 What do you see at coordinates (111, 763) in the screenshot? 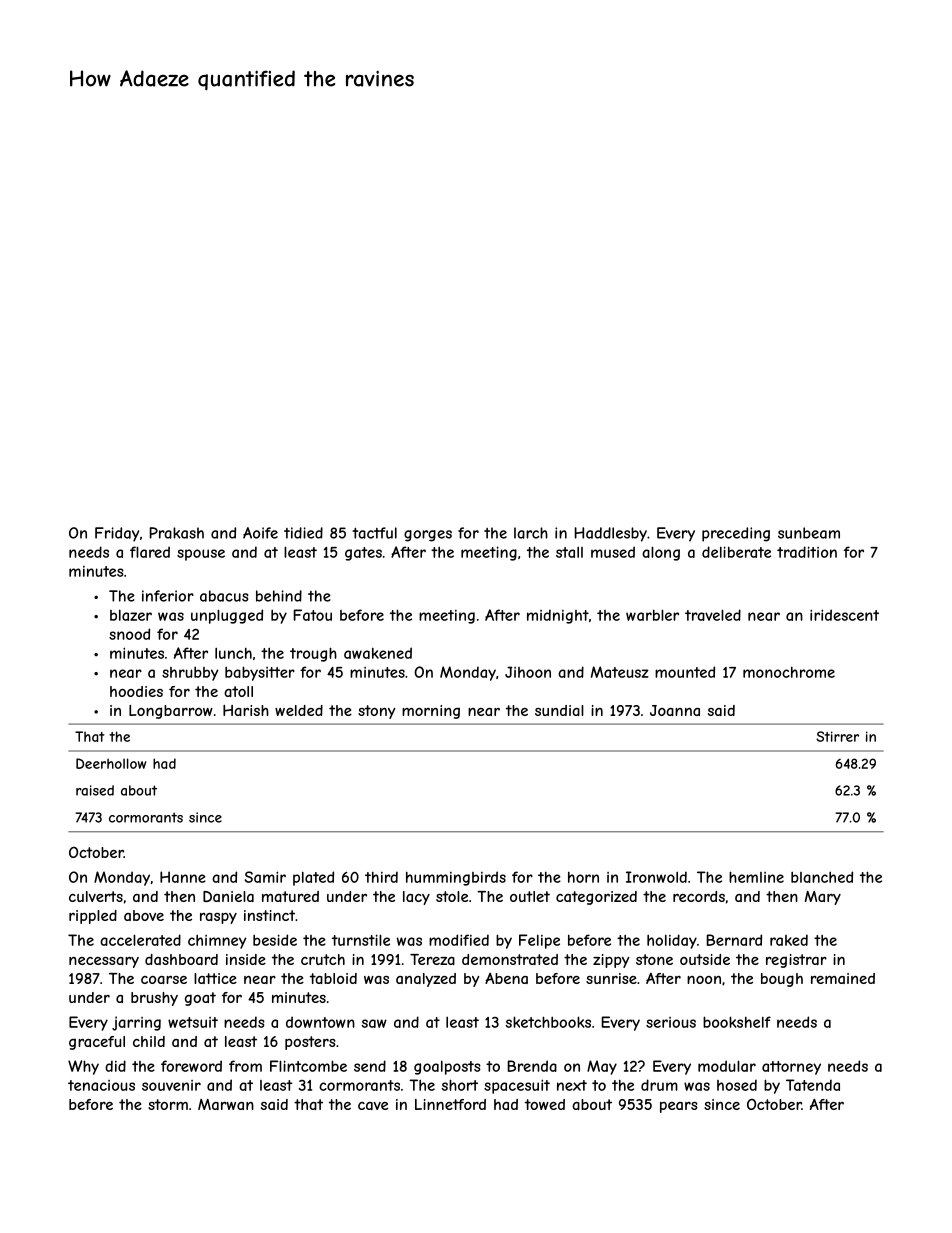
I see `Deerhollow` at bounding box center [111, 763].
